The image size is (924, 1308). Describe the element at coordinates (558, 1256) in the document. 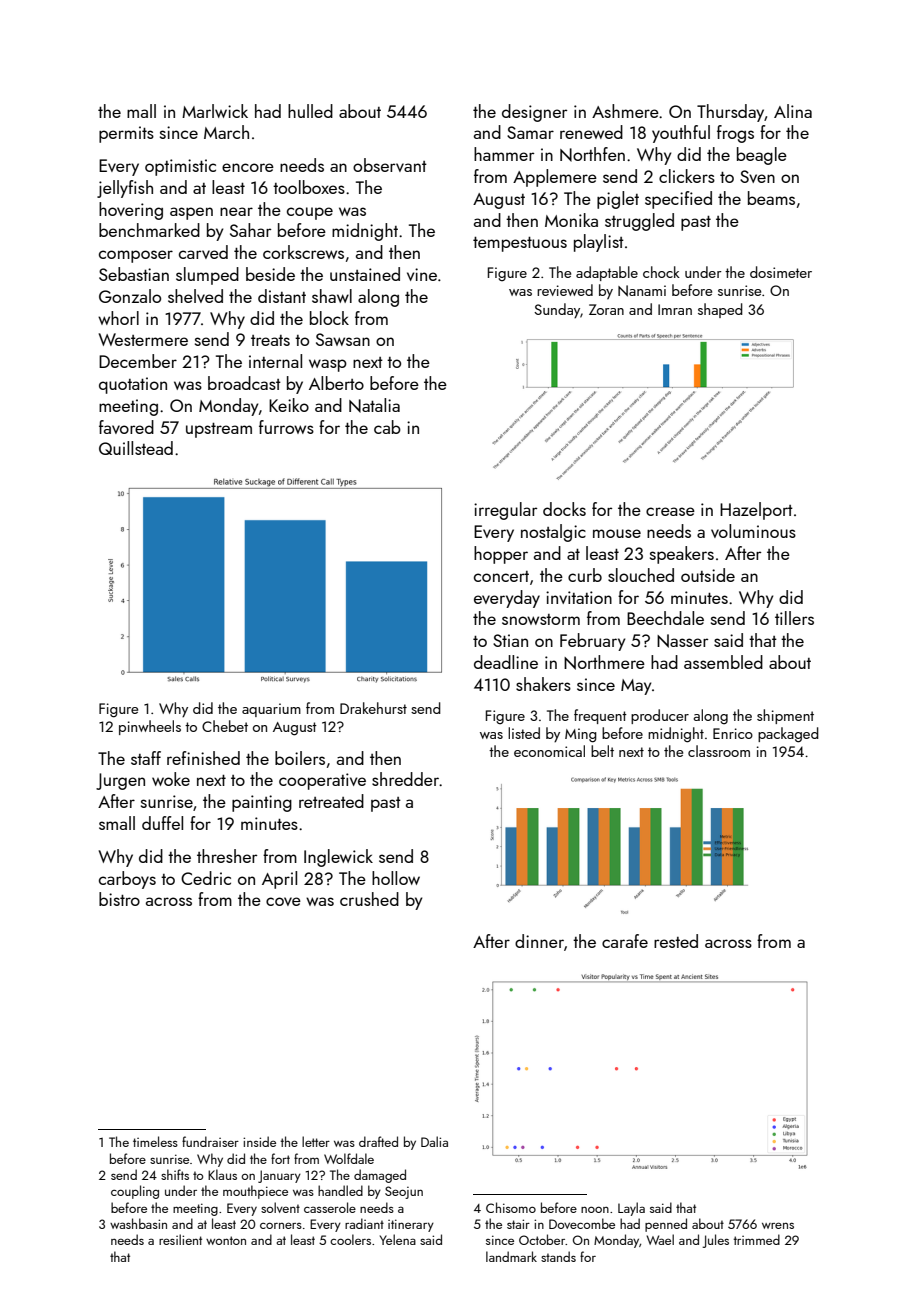

I see `stands` at that location.
